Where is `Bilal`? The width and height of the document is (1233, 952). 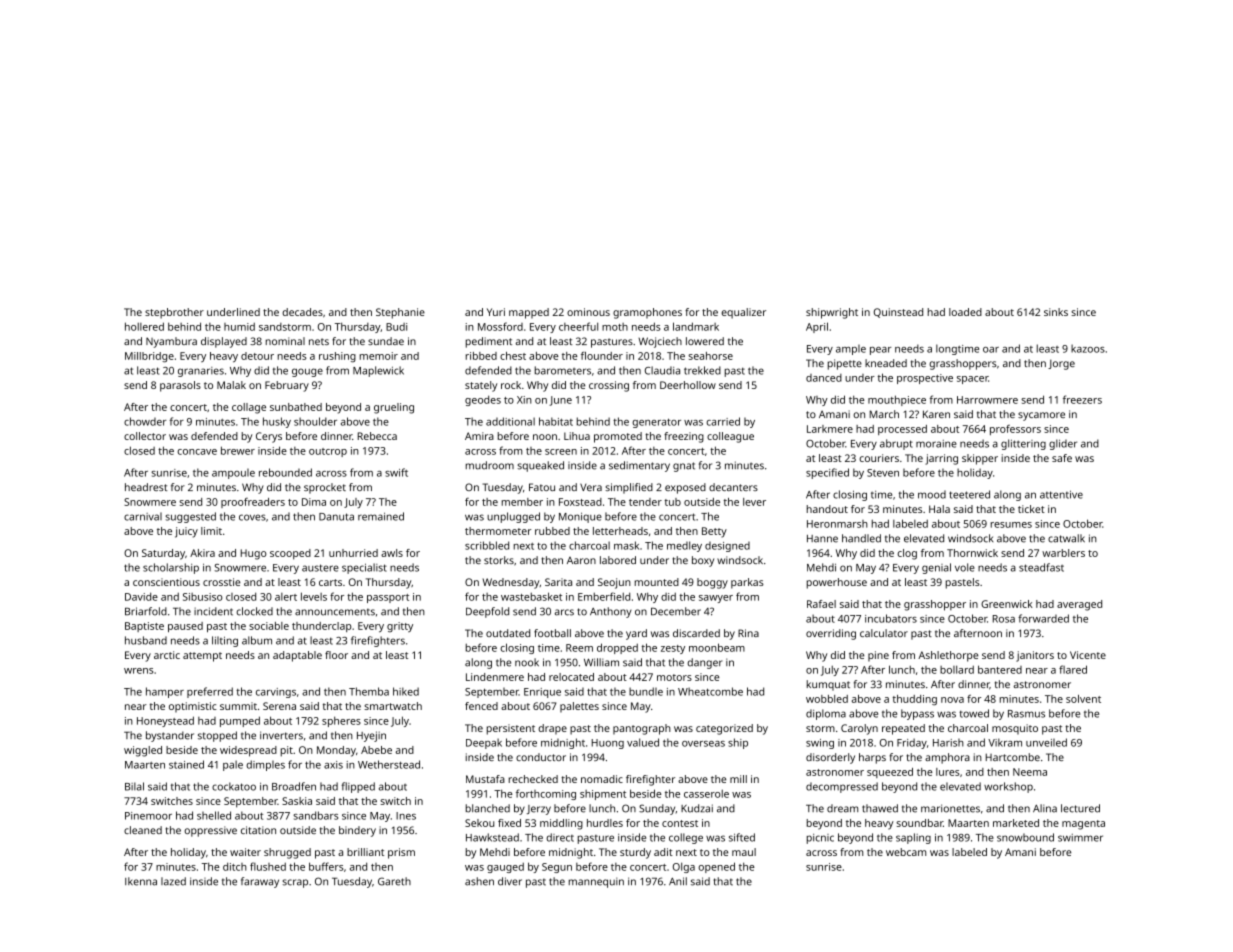 Bilal is located at coordinates (134, 786).
